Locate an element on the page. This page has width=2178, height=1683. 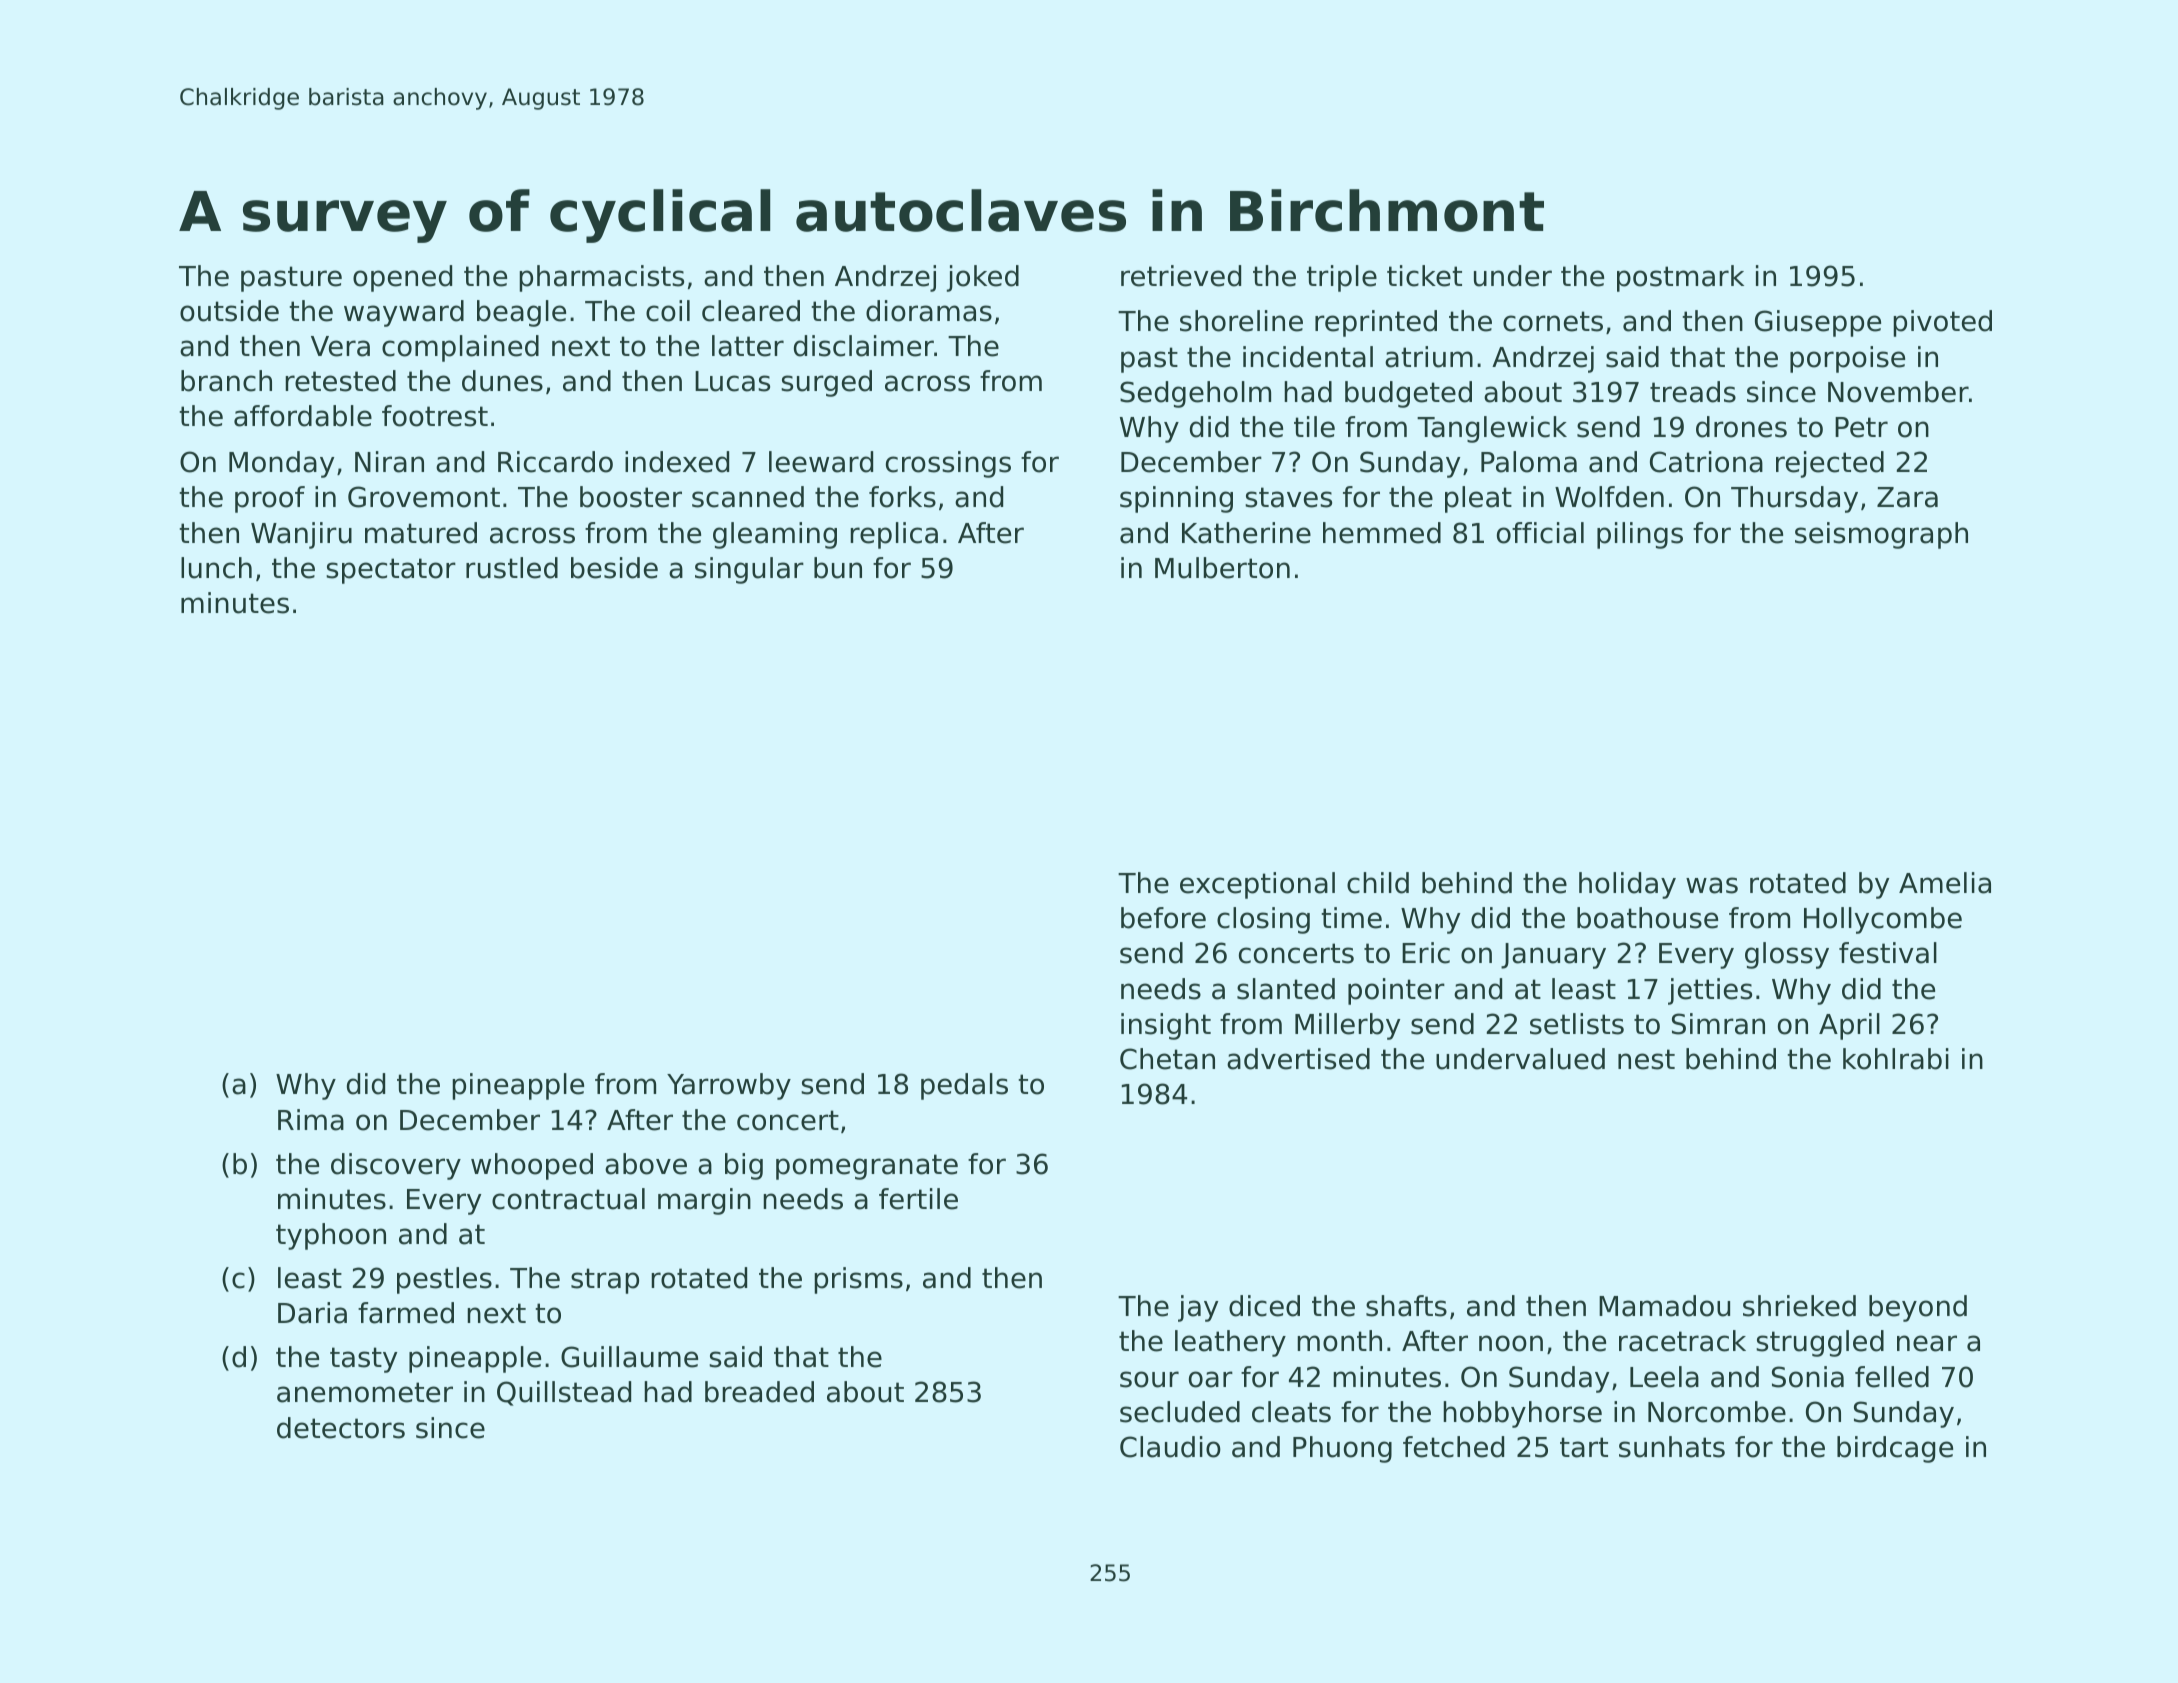
dunes is located at coordinates (502, 381).
